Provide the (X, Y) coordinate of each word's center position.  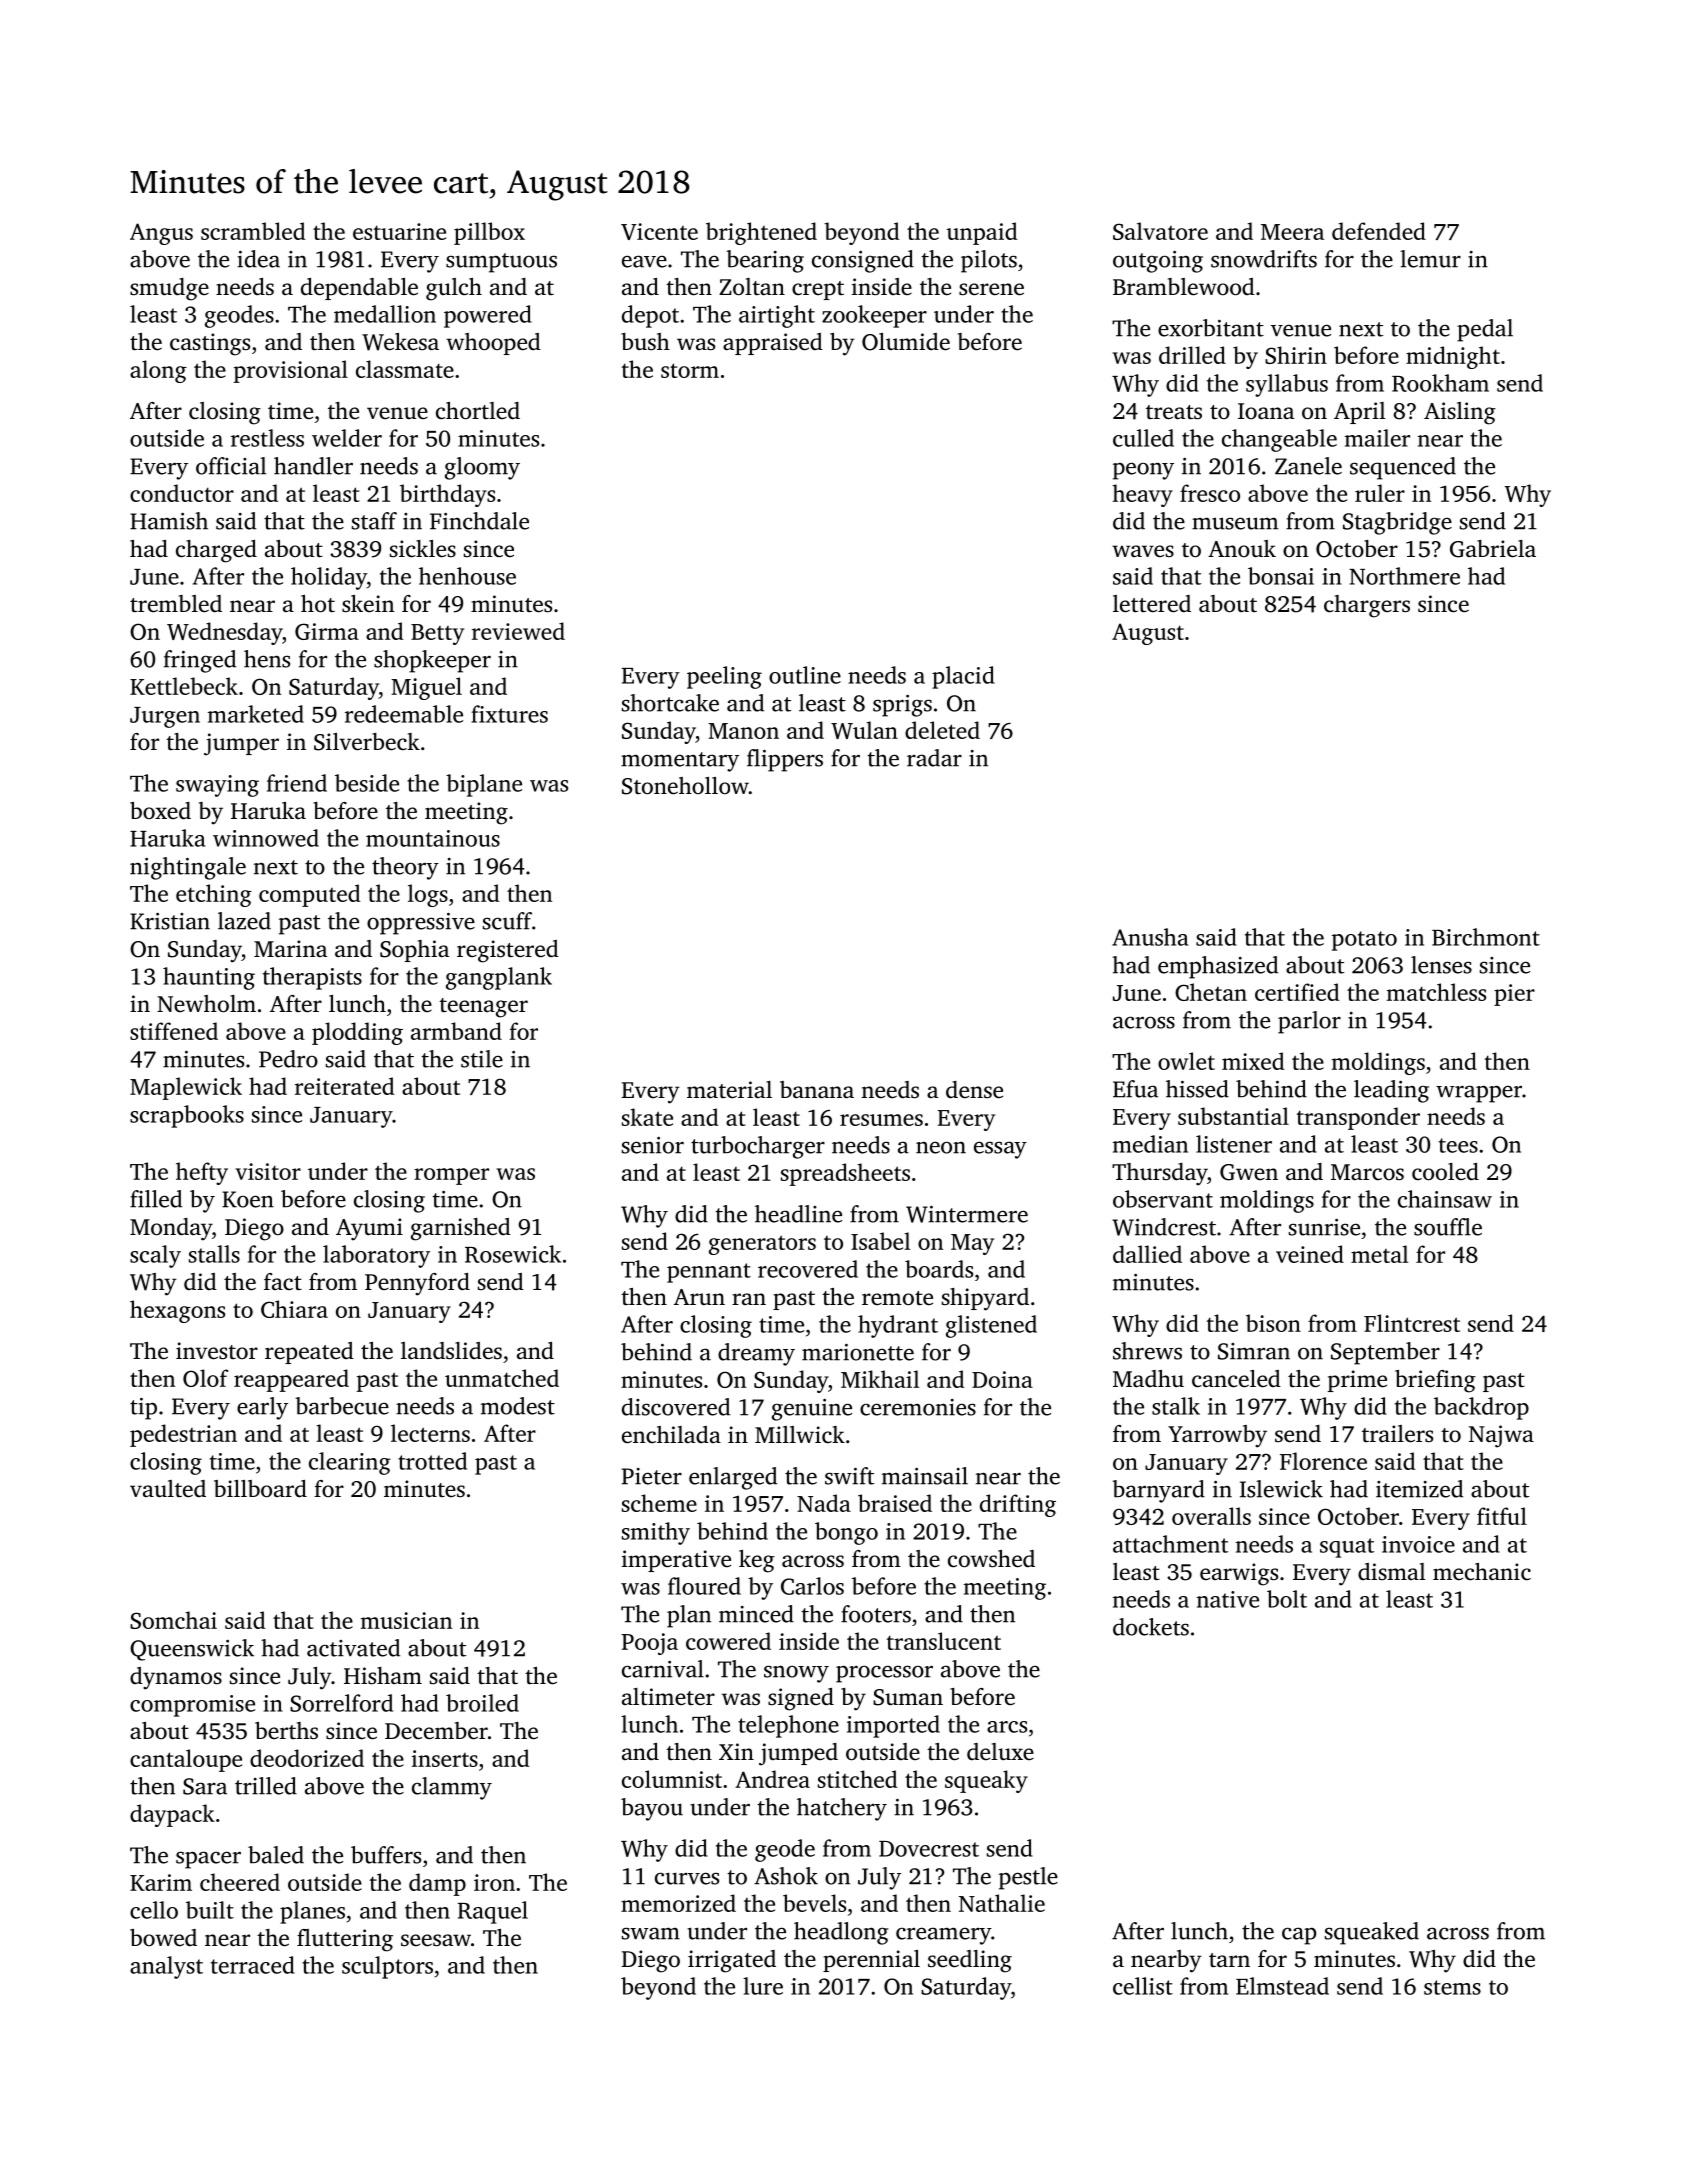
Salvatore (1160, 231)
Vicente (659, 231)
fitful (1502, 1516)
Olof (205, 1378)
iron (494, 1882)
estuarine (399, 231)
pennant (709, 1273)
